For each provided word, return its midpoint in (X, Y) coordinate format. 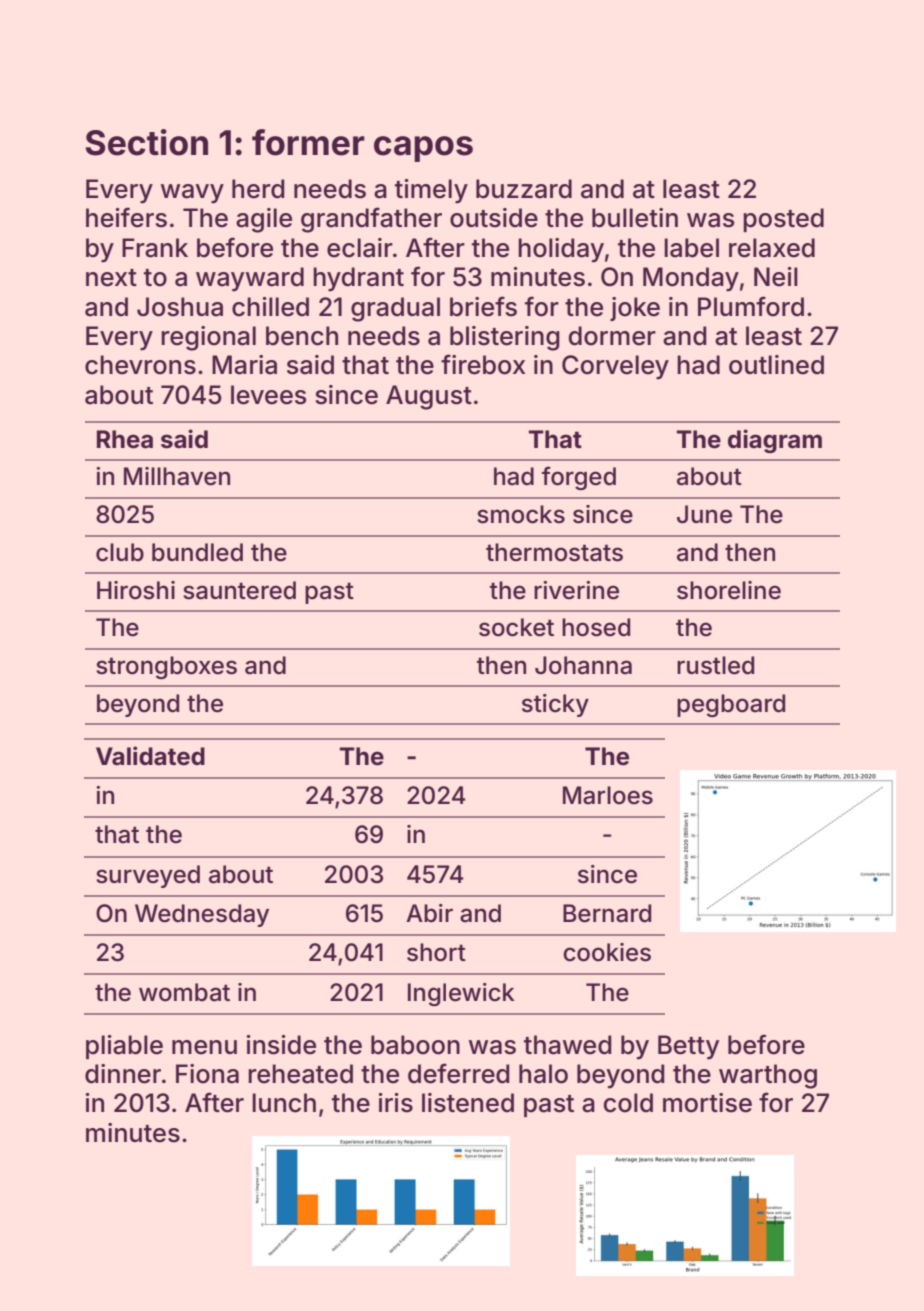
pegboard (731, 705)
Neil (776, 277)
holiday (561, 250)
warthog (768, 1076)
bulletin (635, 218)
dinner (123, 1074)
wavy (192, 194)
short (436, 952)
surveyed (148, 876)
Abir (429, 913)
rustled (715, 665)
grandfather (371, 220)
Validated (150, 756)
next (111, 278)
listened (468, 1103)
